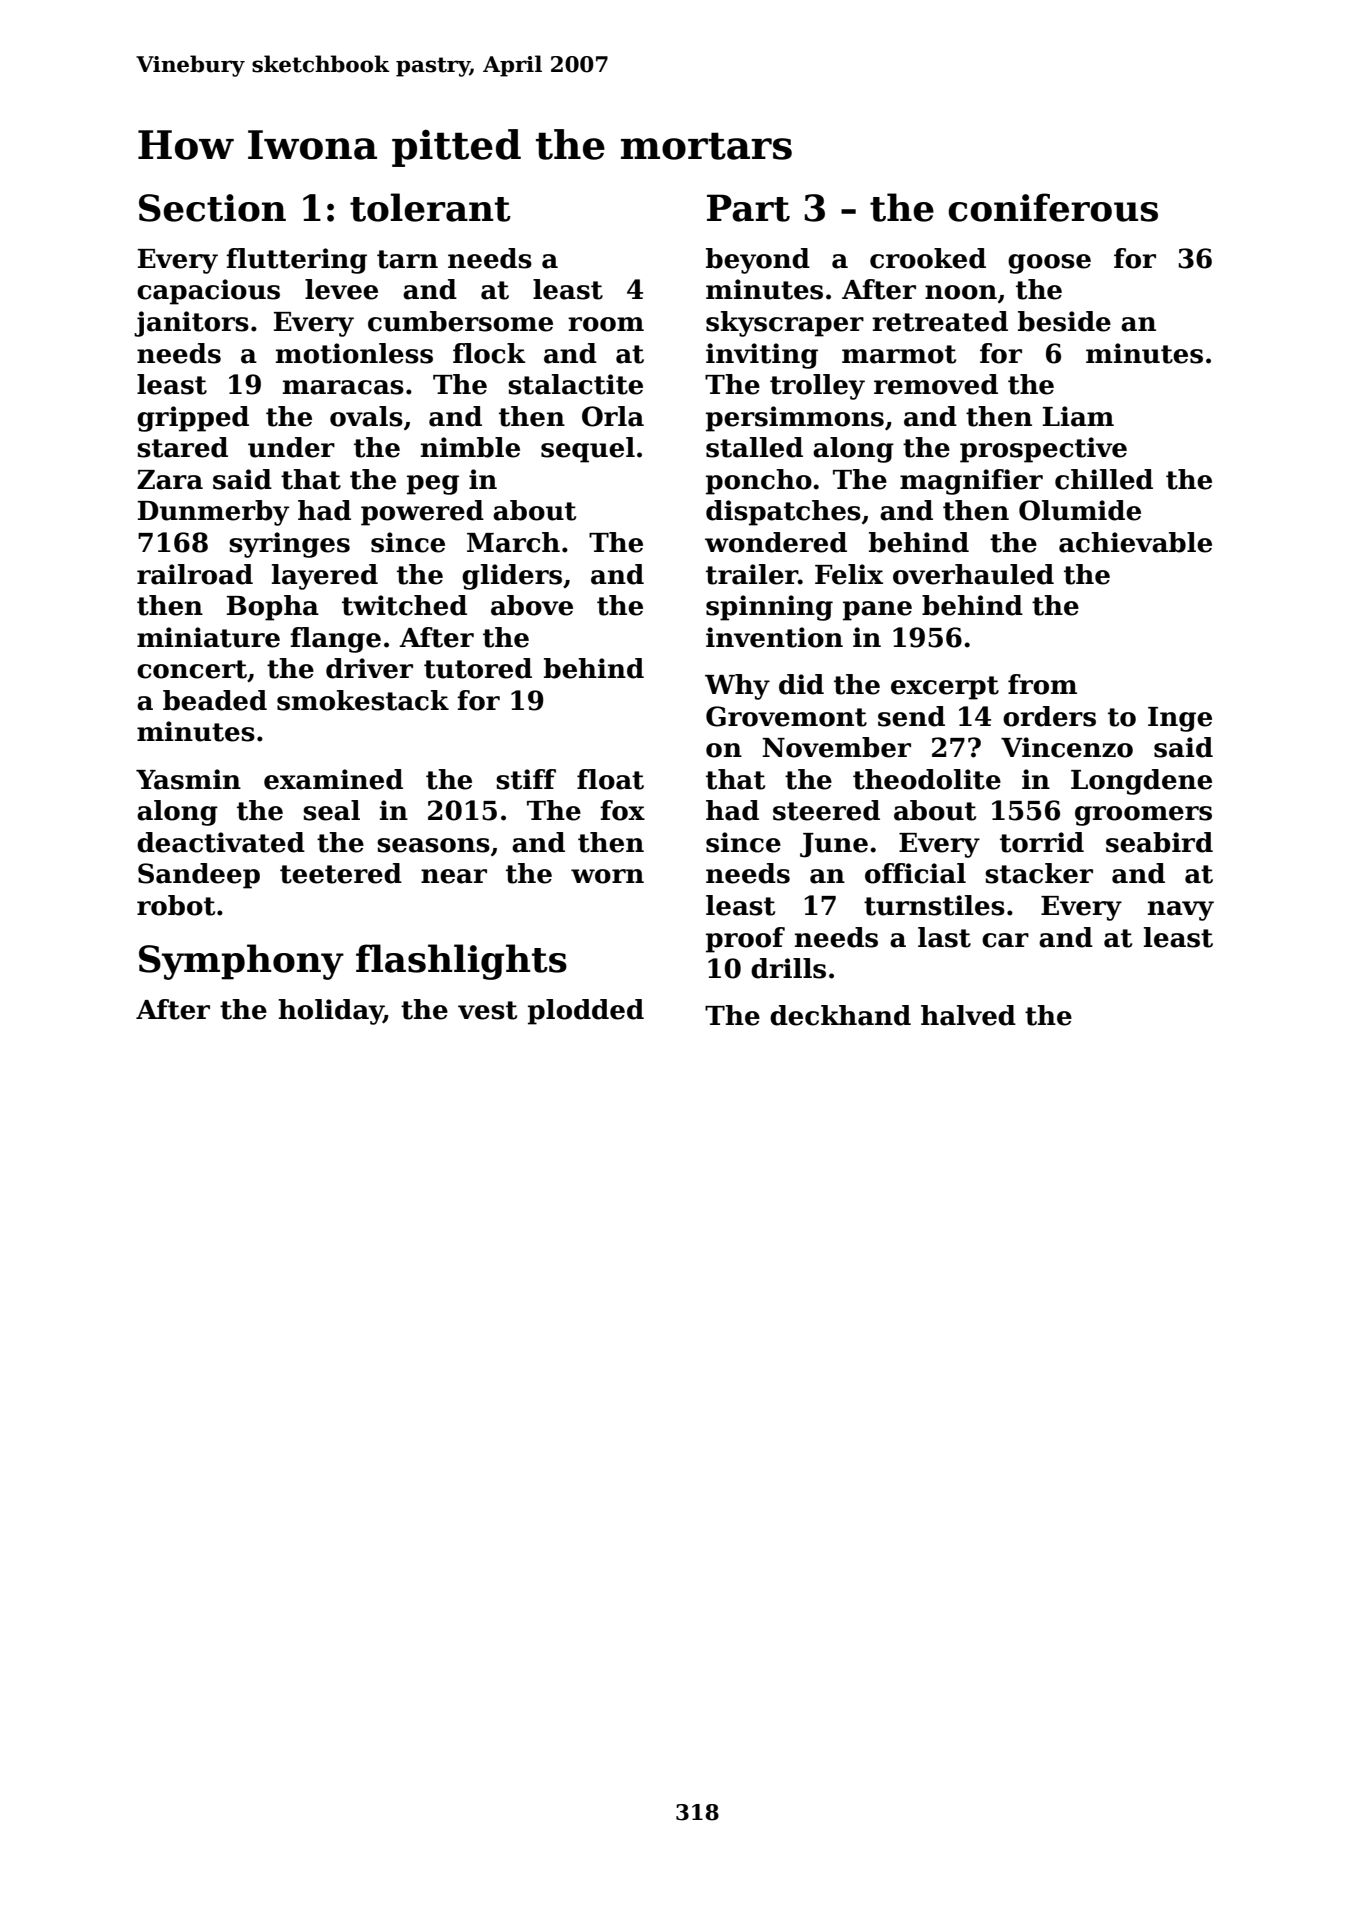  What do you see at coordinates (191, 324) in the image?
I see `janitors` at bounding box center [191, 324].
